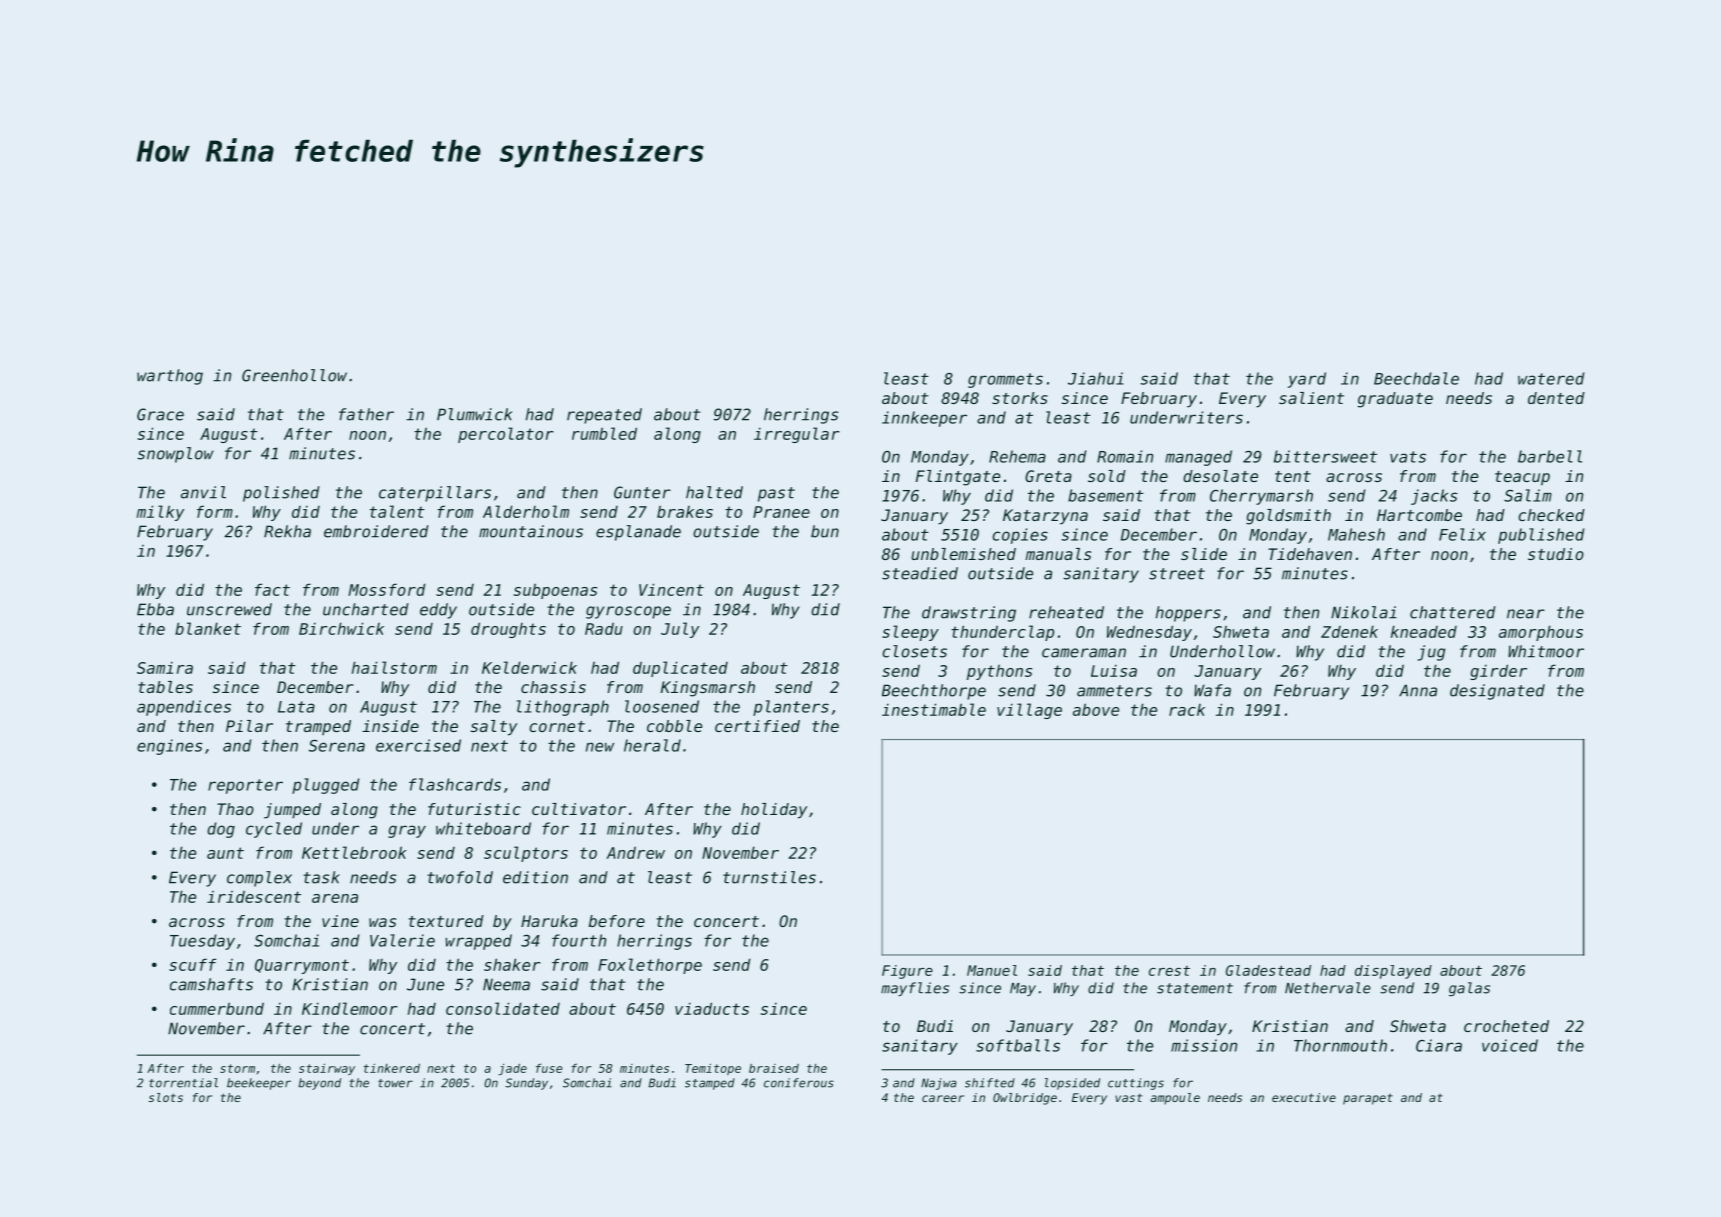  Describe the element at coordinates (1020, 536) in the page. I see `copies` at that location.
